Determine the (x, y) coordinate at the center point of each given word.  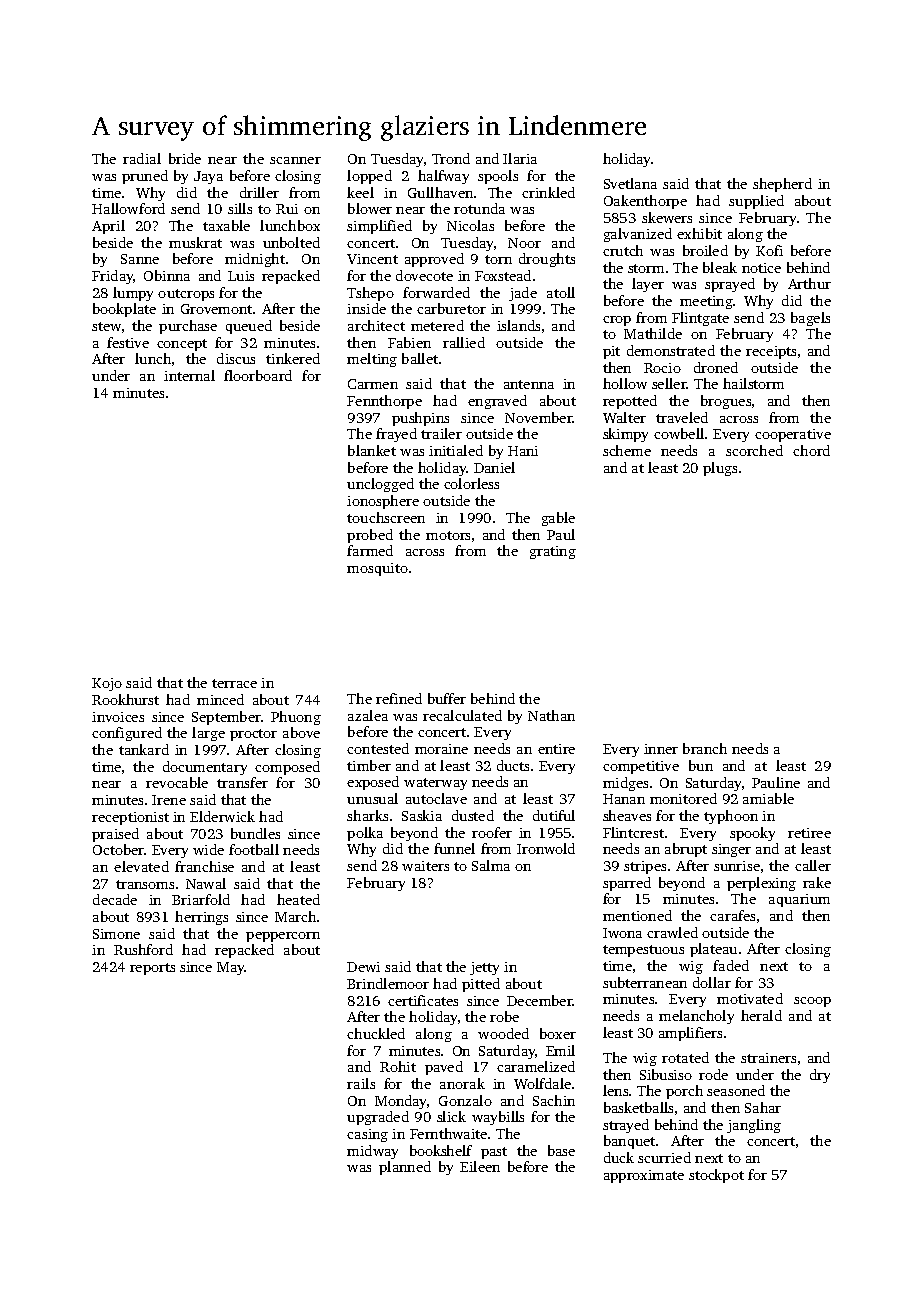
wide (208, 849)
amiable (768, 798)
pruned (145, 177)
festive (128, 342)
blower (370, 208)
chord (811, 450)
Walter (624, 417)
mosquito (377, 569)
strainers (768, 1058)
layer (648, 285)
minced (220, 699)
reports (152, 969)
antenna (529, 384)
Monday (400, 1102)
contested (378, 748)
